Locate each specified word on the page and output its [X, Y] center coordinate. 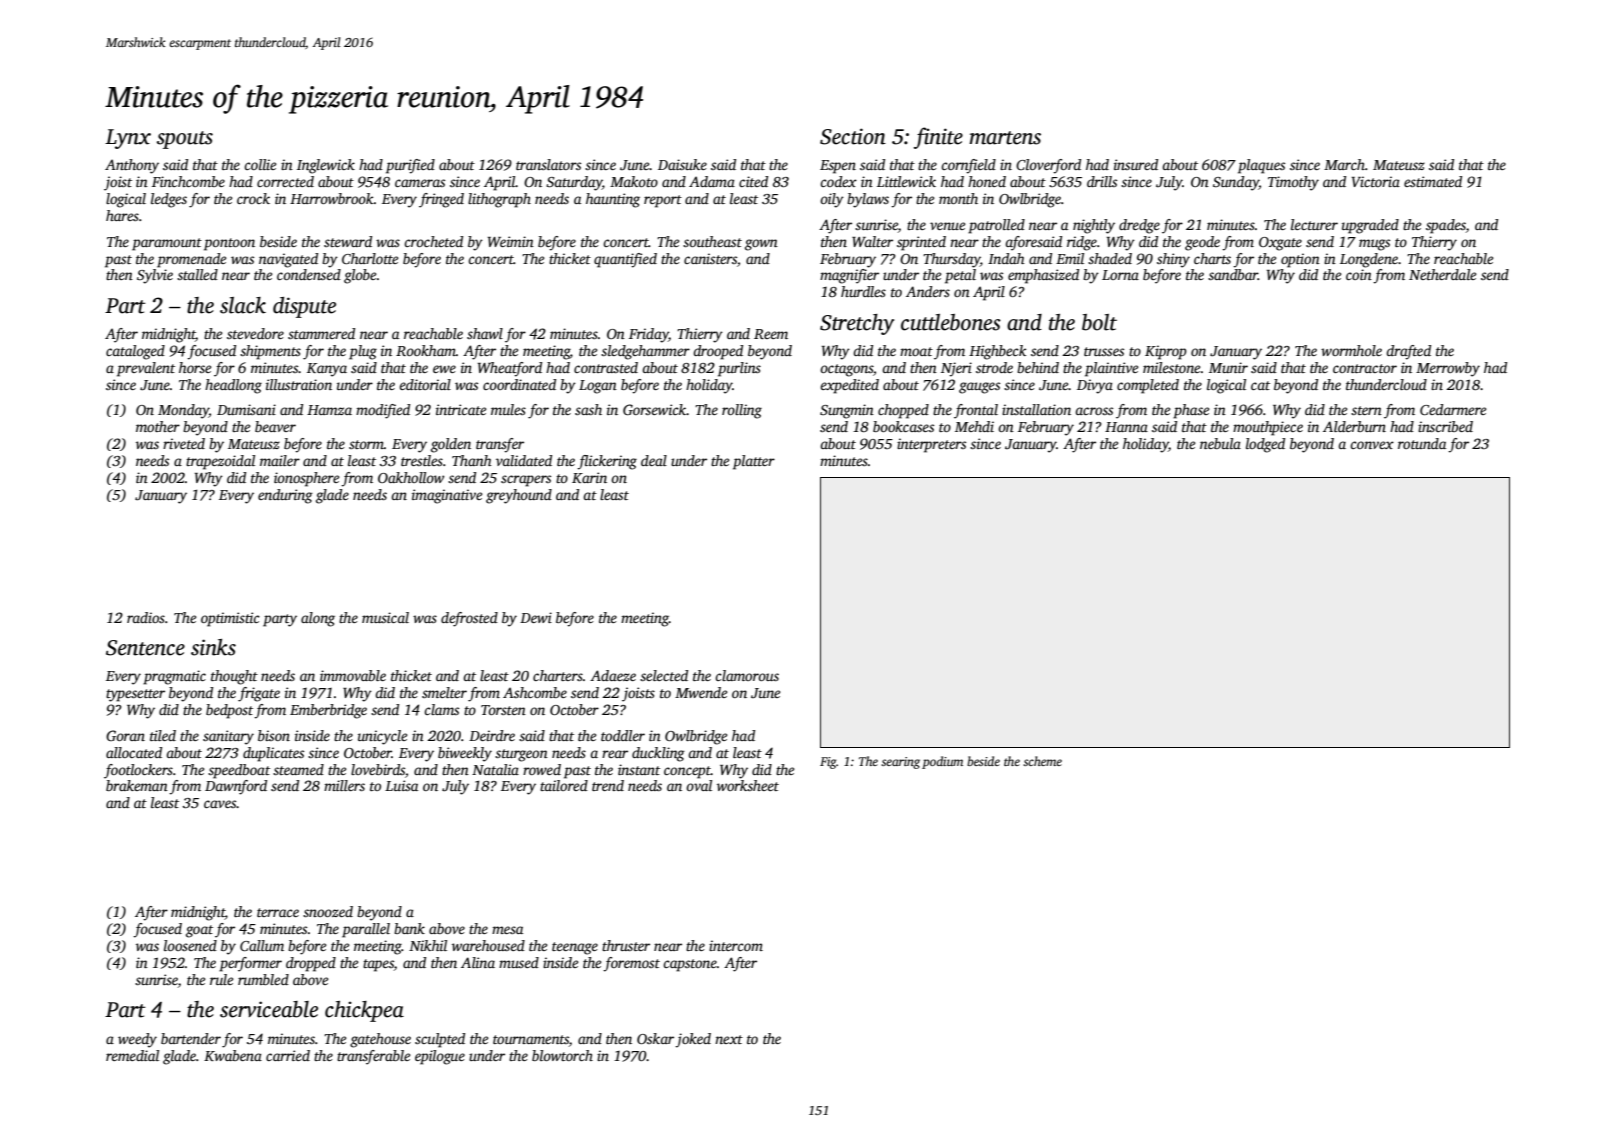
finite [938, 138]
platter [754, 462]
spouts [185, 140]
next [729, 1039]
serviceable [269, 1009]
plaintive [1111, 369]
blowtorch [562, 1055]
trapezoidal [220, 462]
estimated [1433, 181]
